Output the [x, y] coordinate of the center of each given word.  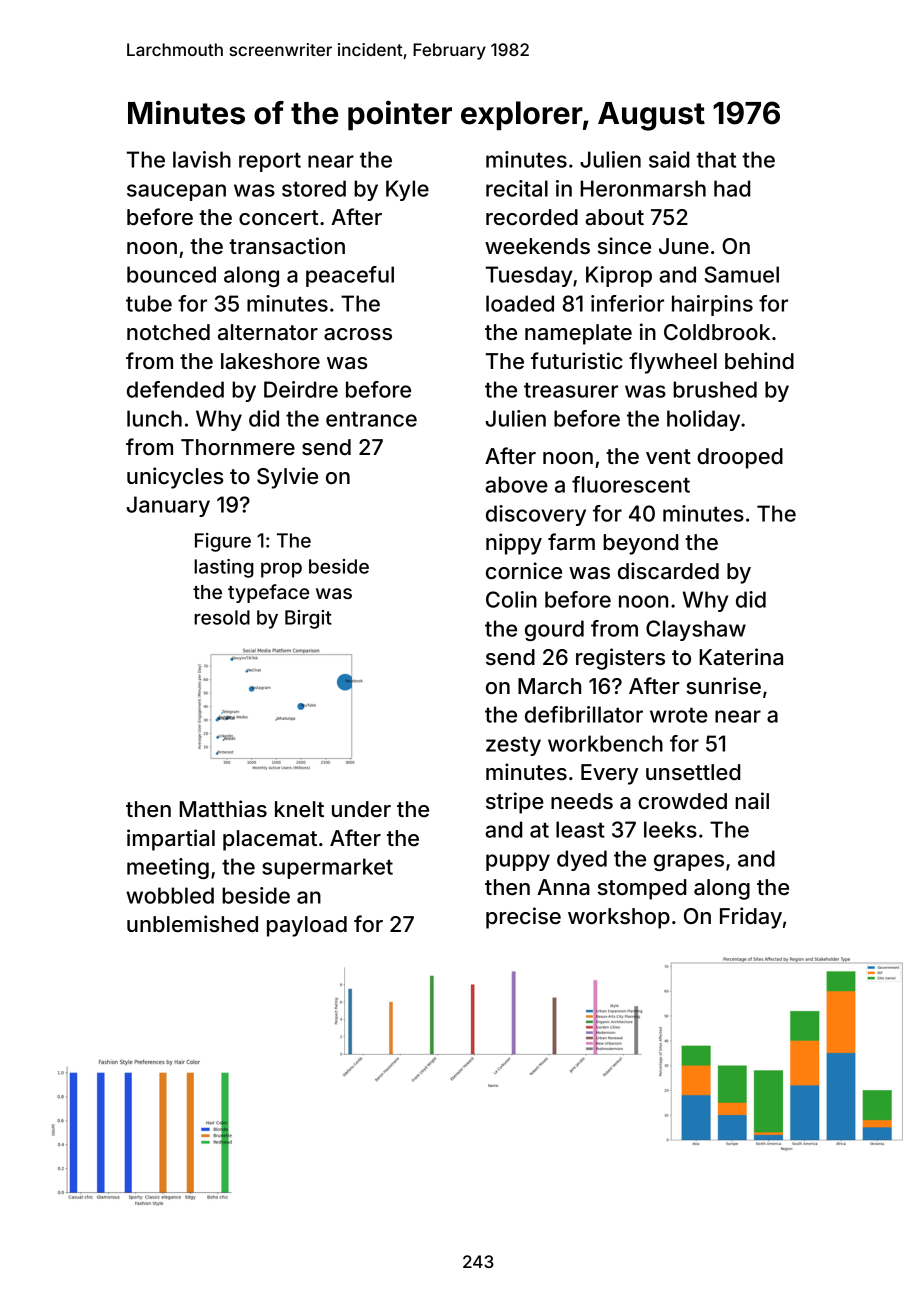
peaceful [350, 276]
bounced [171, 274]
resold [222, 617]
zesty [513, 746]
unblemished [192, 923]
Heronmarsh [643, 188]
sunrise [723, 685]
